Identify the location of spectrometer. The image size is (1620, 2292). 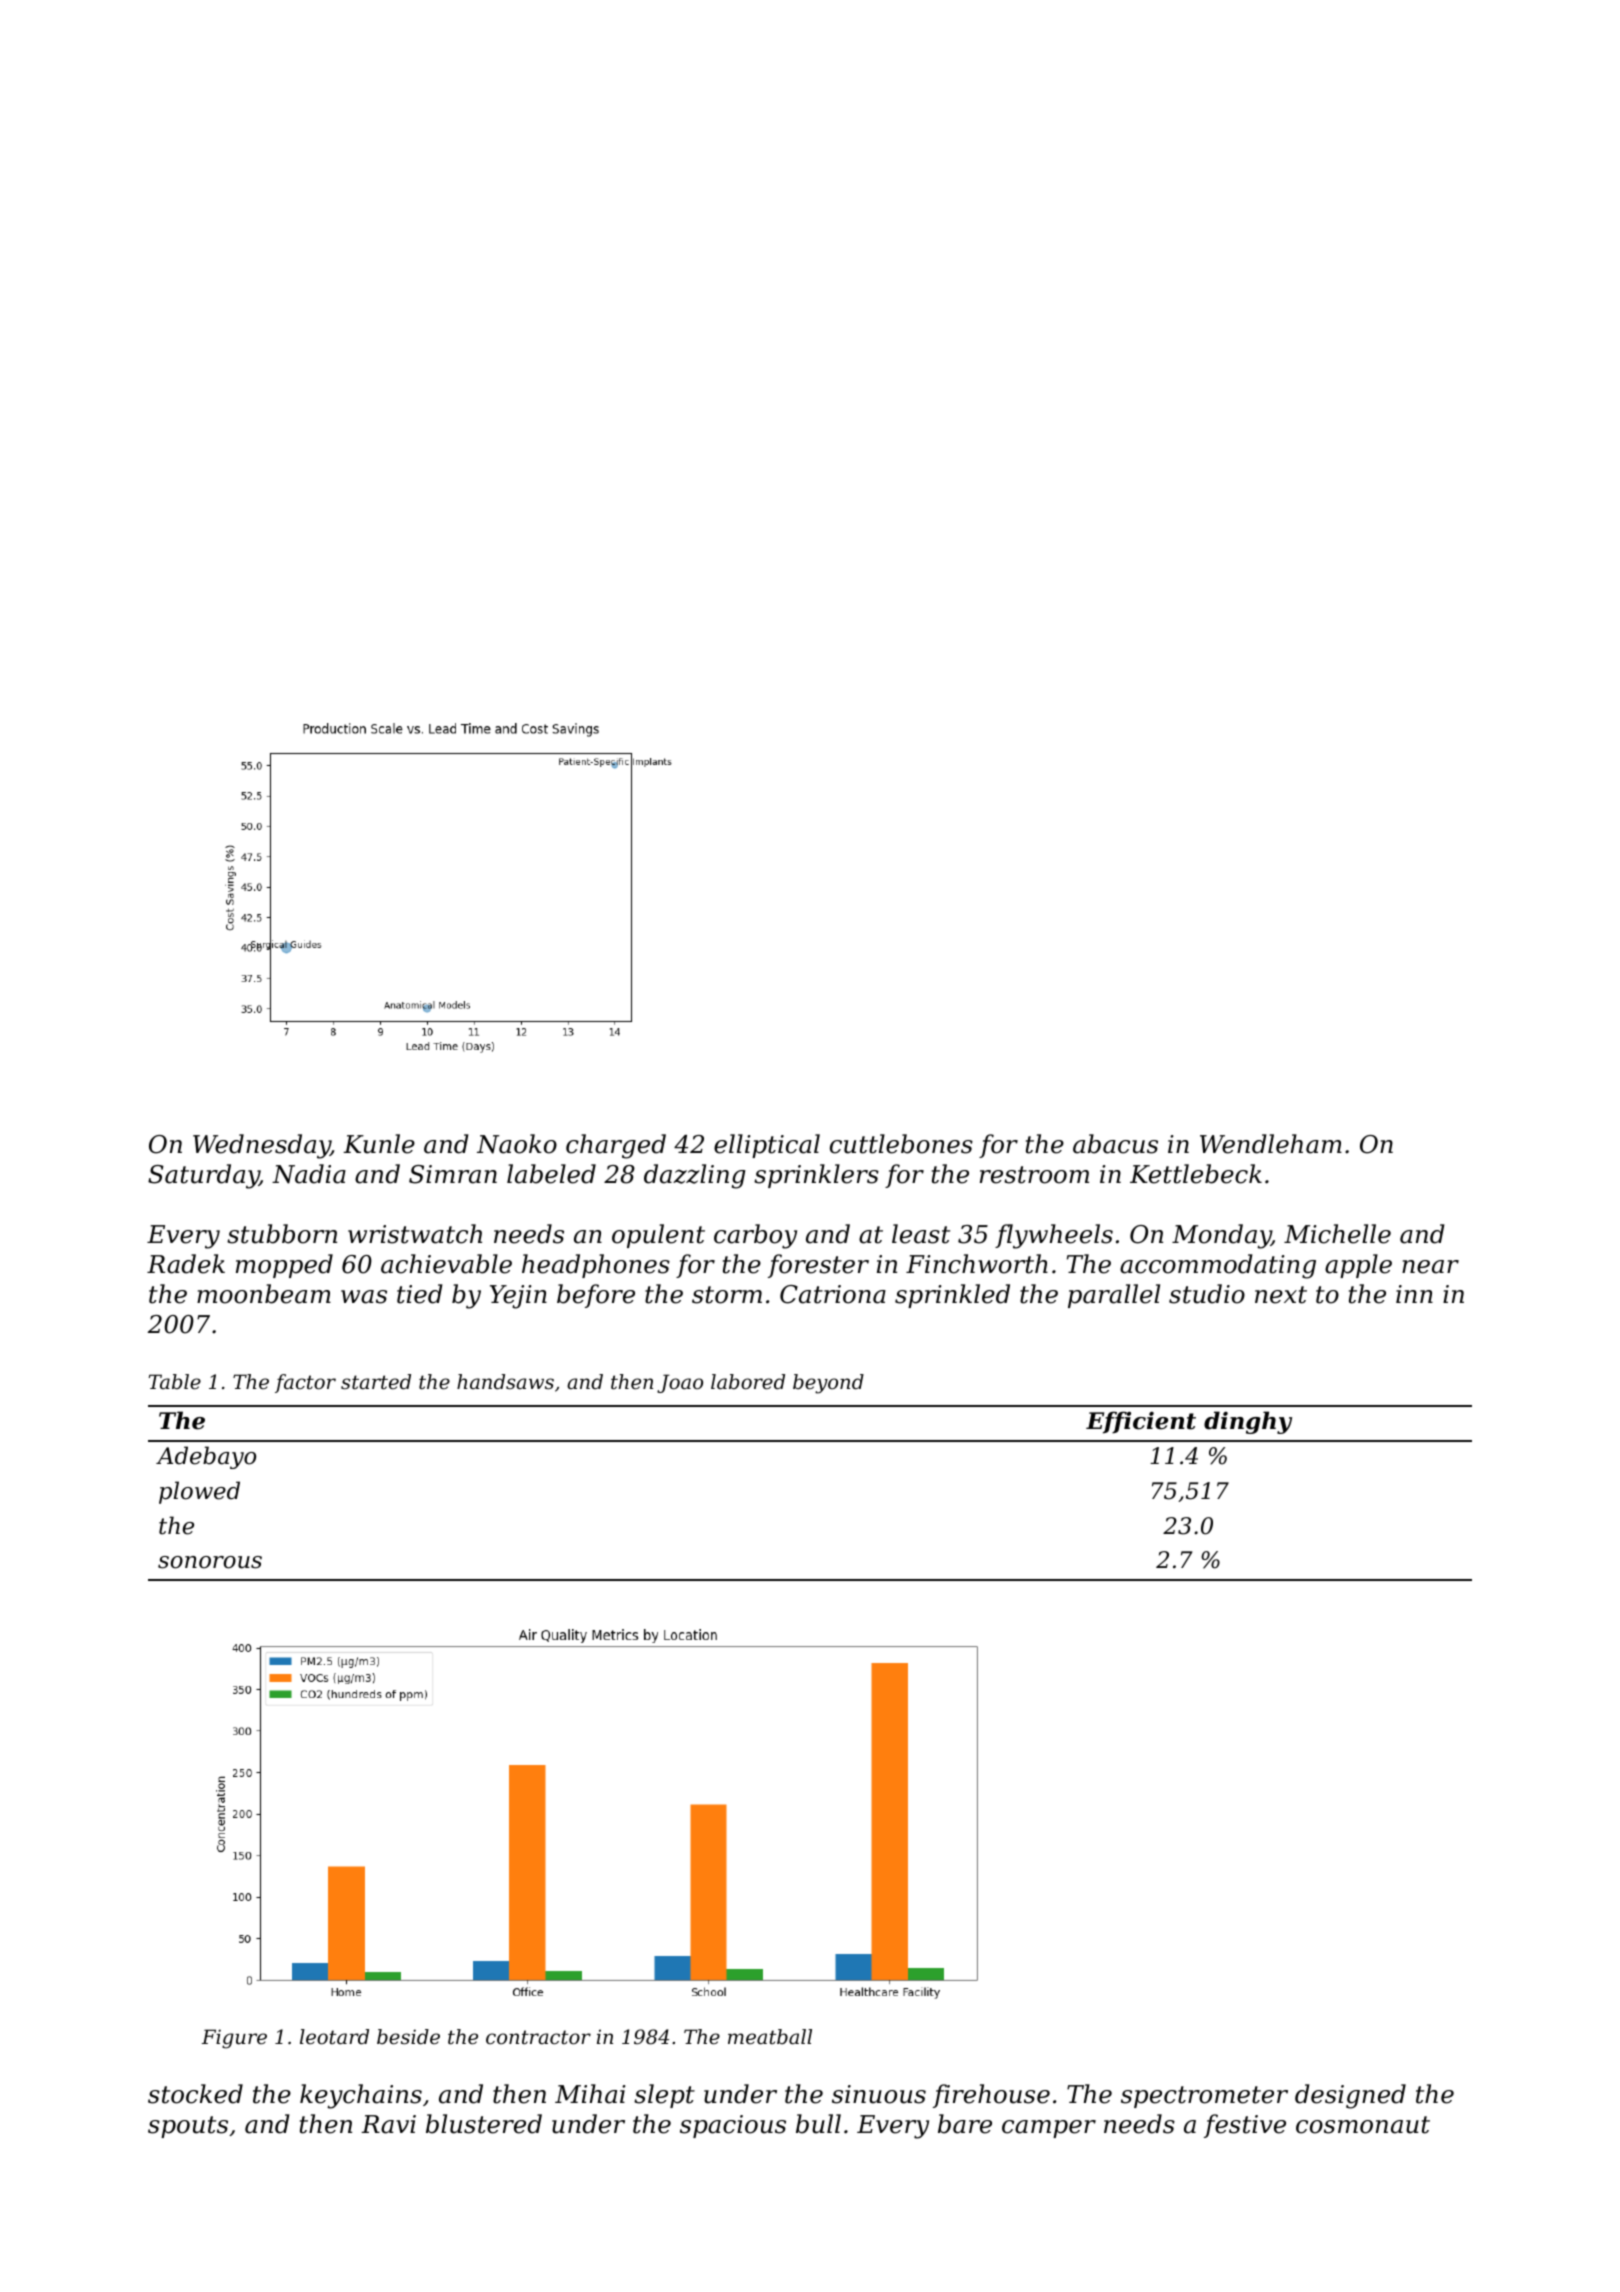
(1204, 2097).
